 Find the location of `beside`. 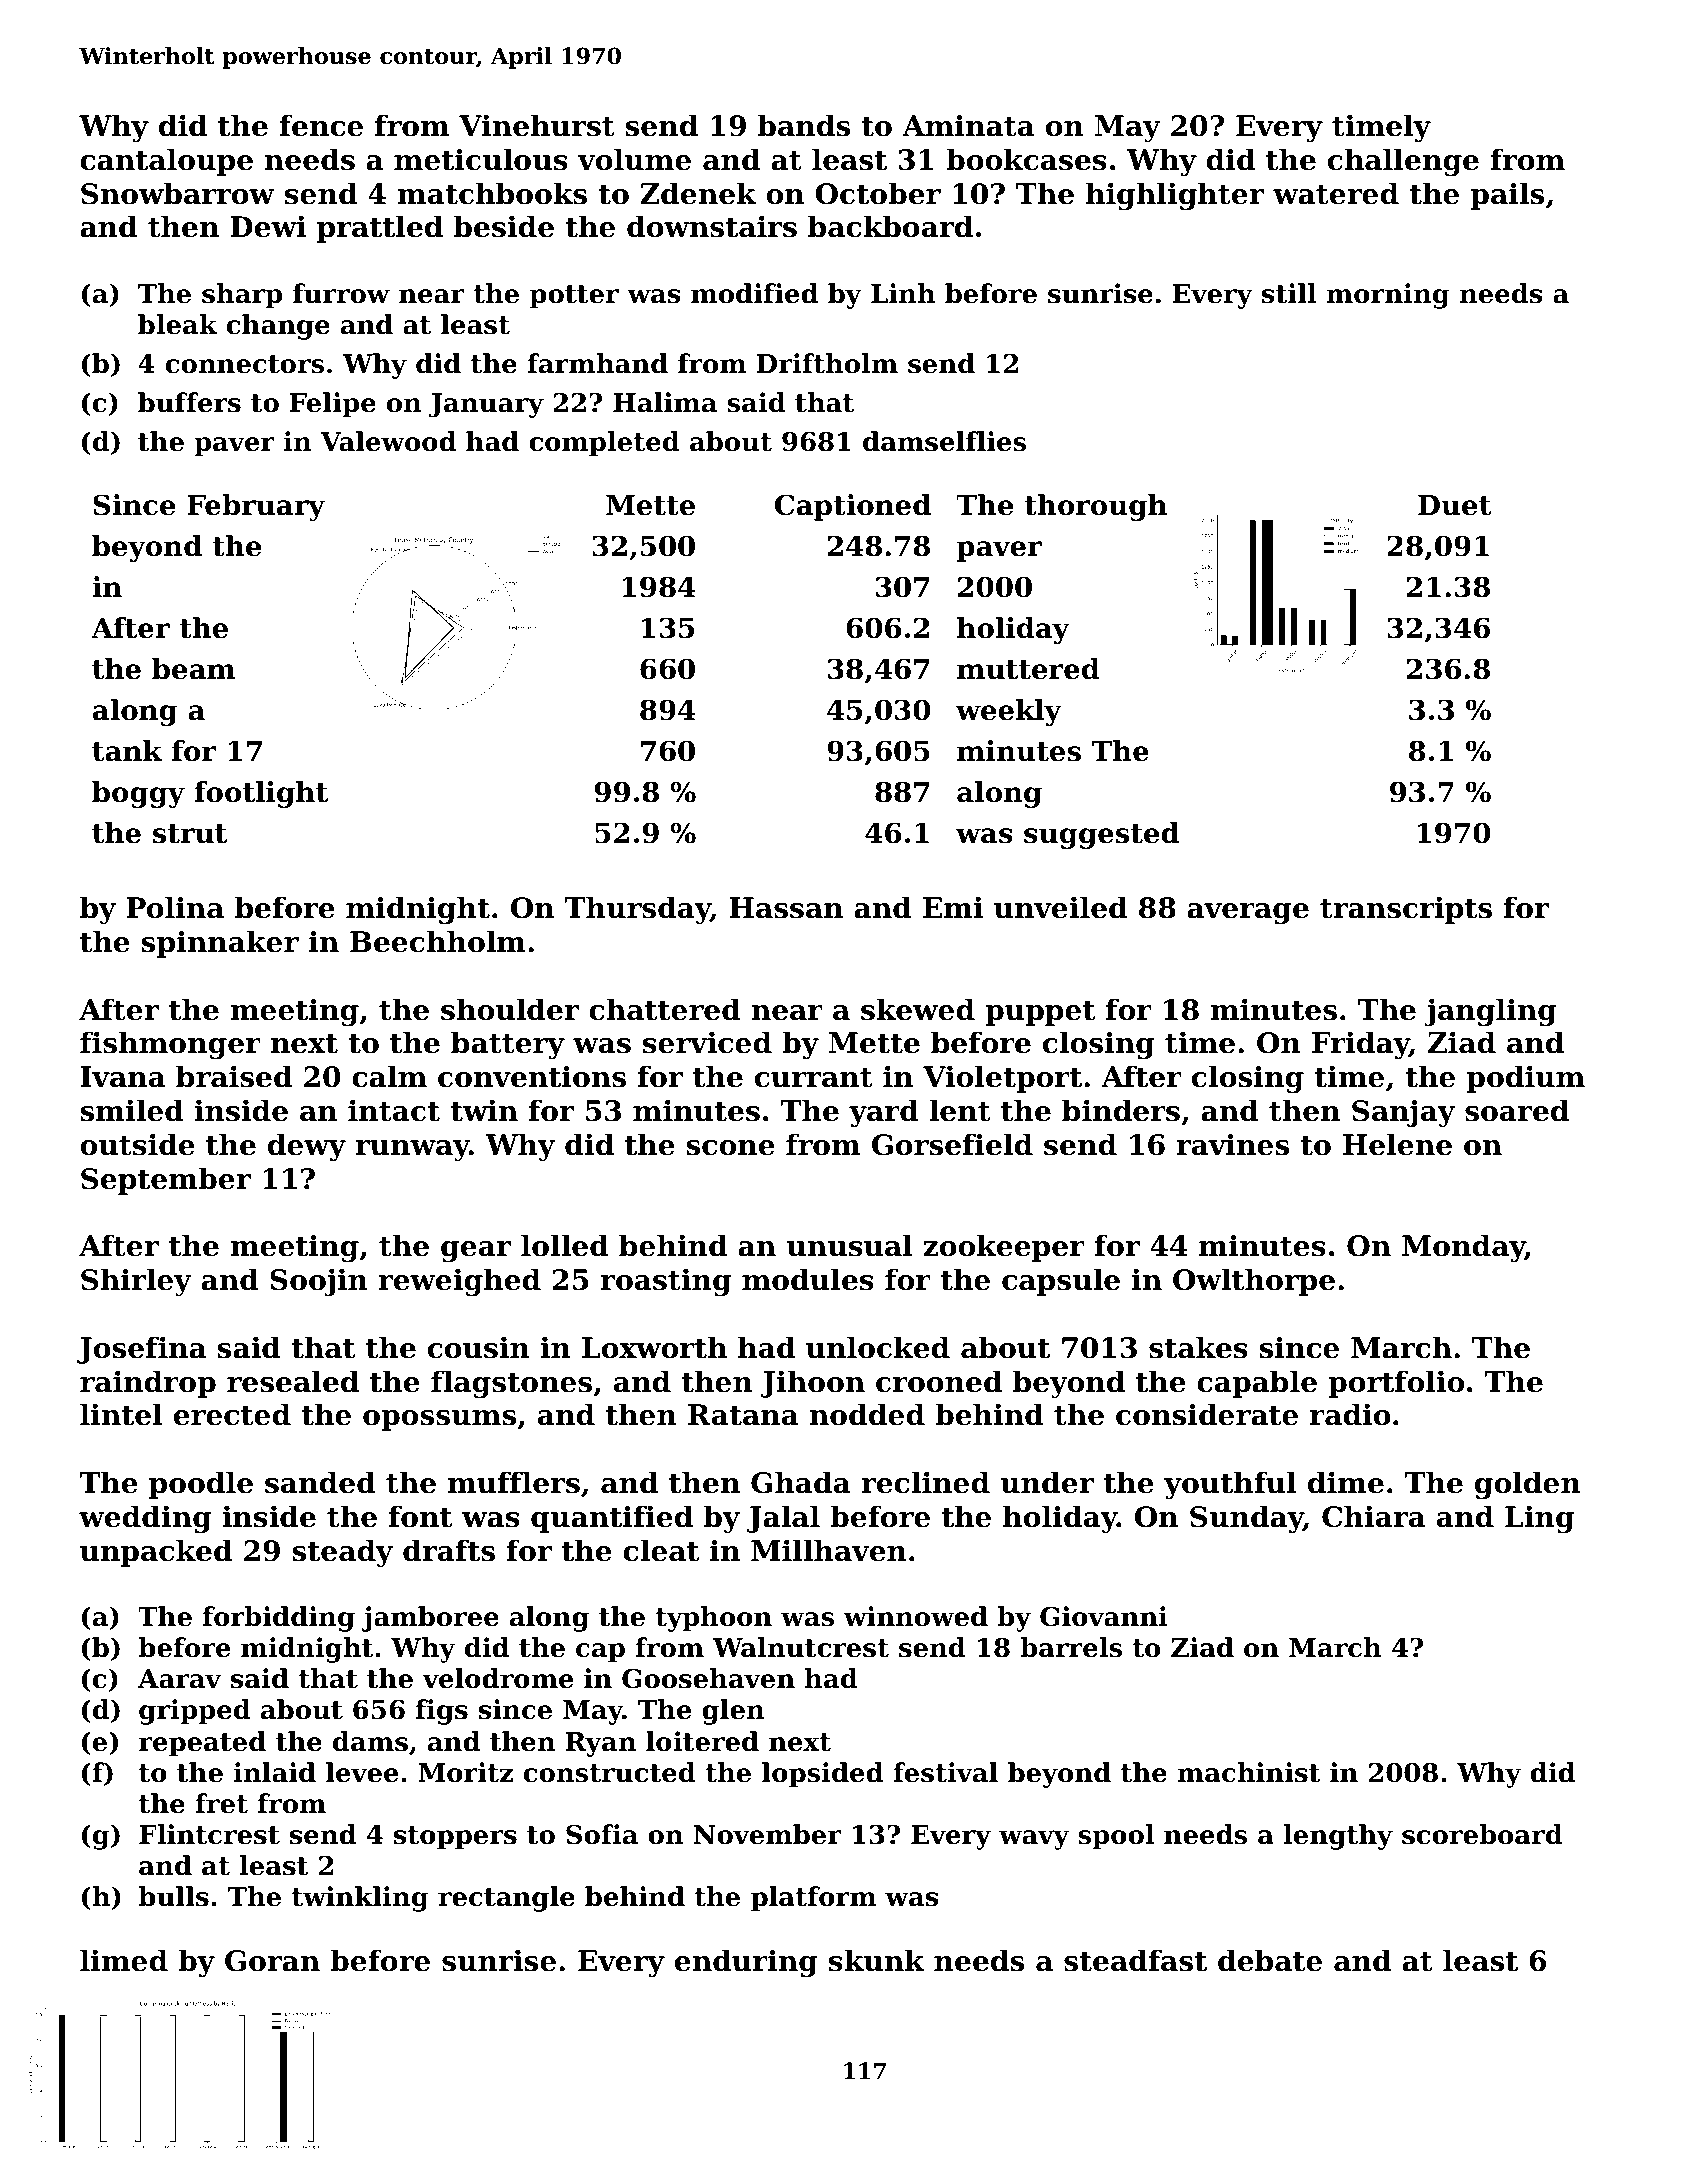

beside is located at coordinates (504, 226).
